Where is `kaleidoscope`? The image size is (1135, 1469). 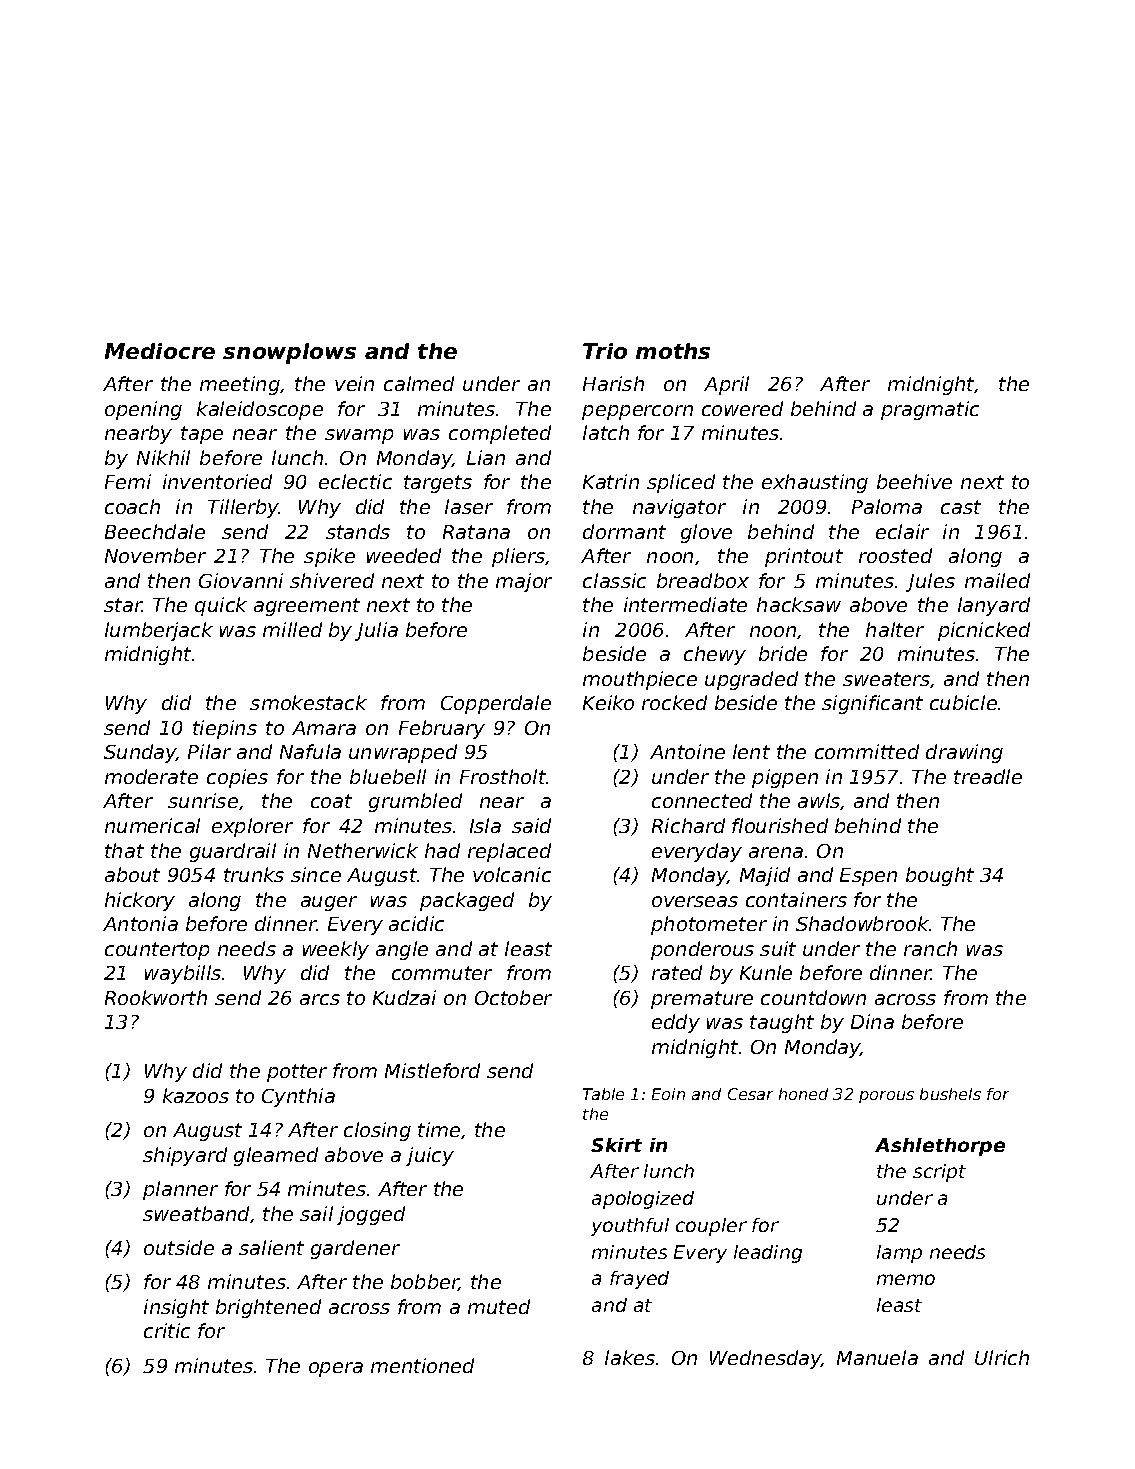
kaleidoscope is located at coordinates (260, 410).
